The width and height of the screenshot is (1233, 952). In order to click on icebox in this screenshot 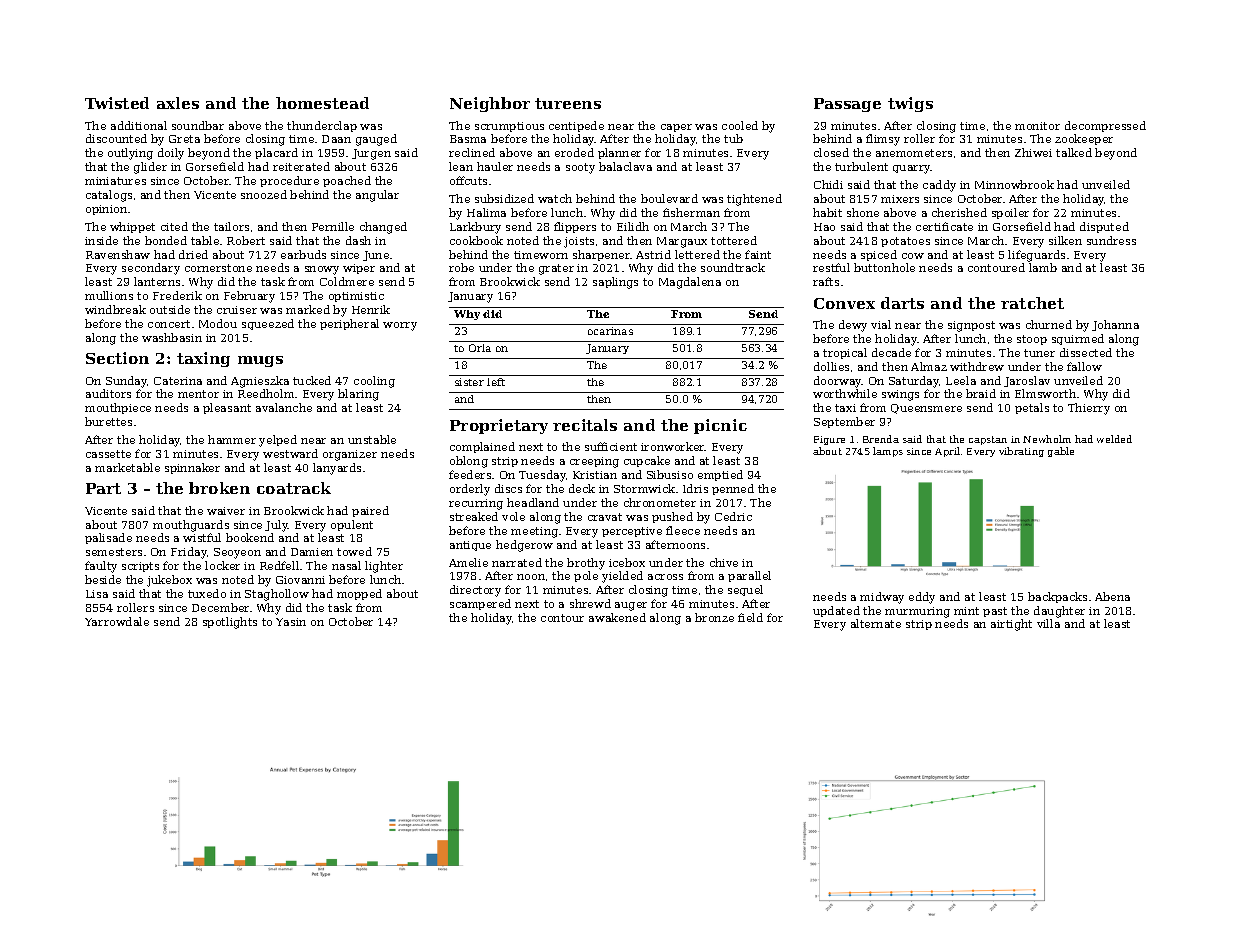, I will do `click(627, 562)`.
